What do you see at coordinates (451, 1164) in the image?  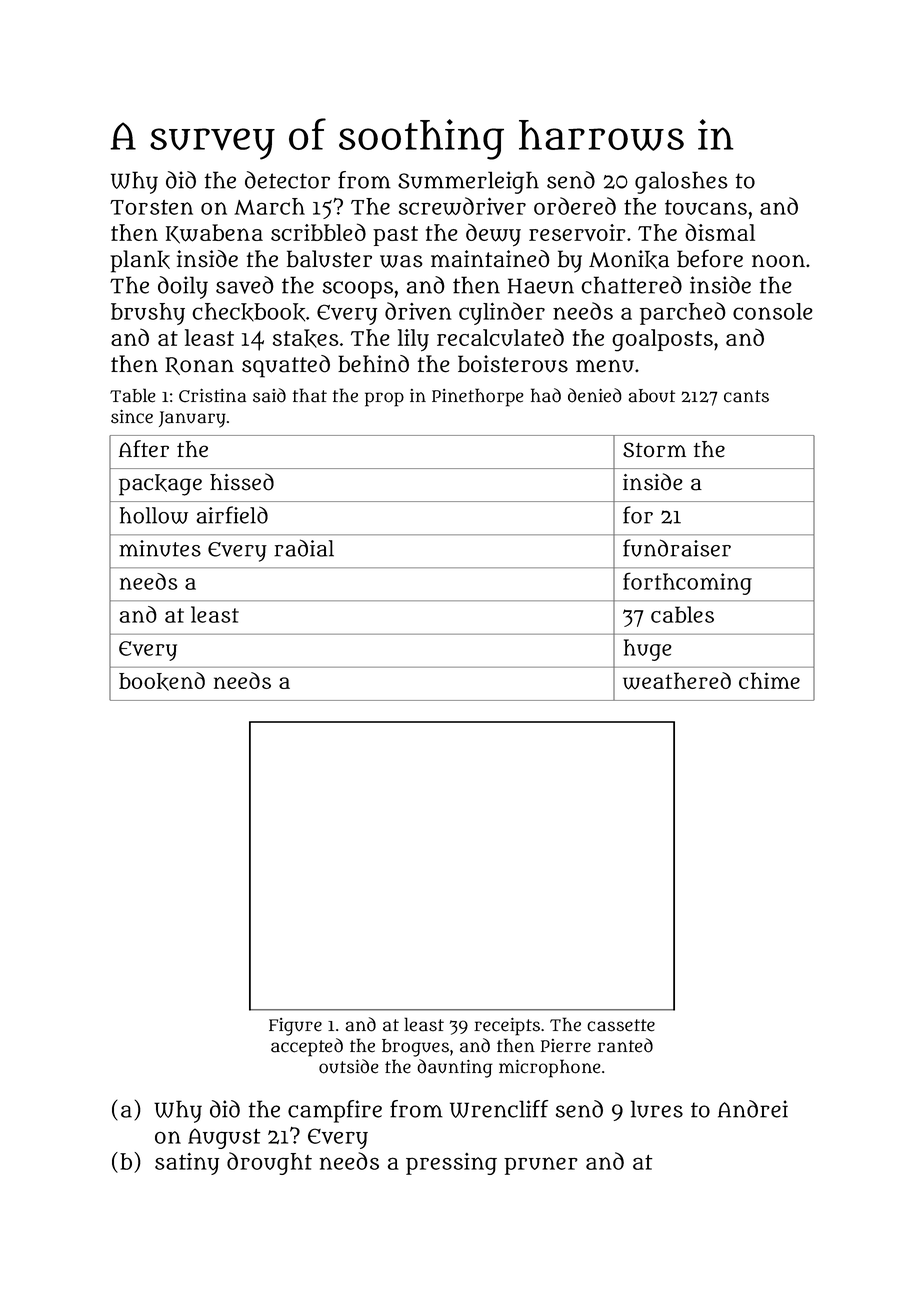 I see `pressing` at bounding box center [451, 1164].
